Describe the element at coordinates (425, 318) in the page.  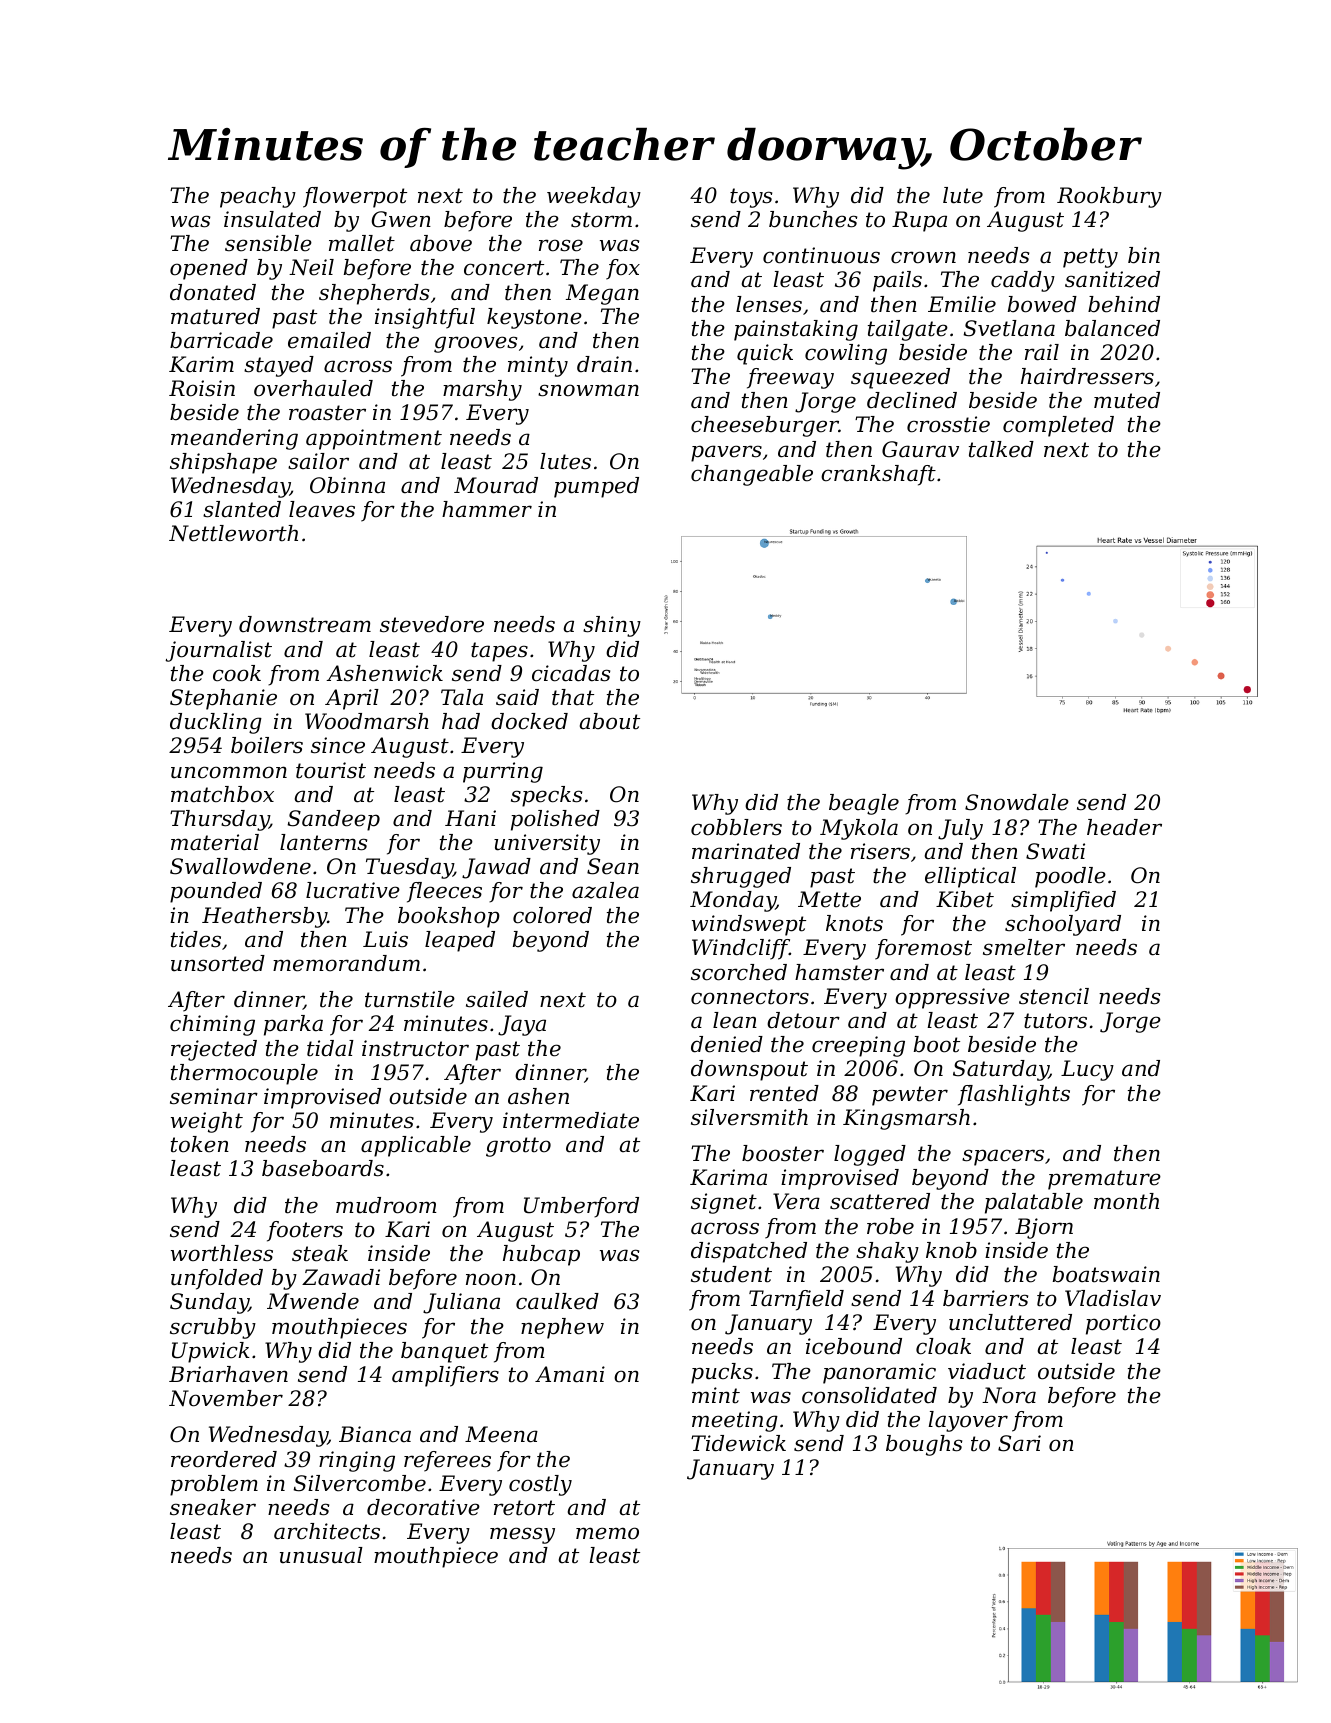
I see `insightful` at that location.
